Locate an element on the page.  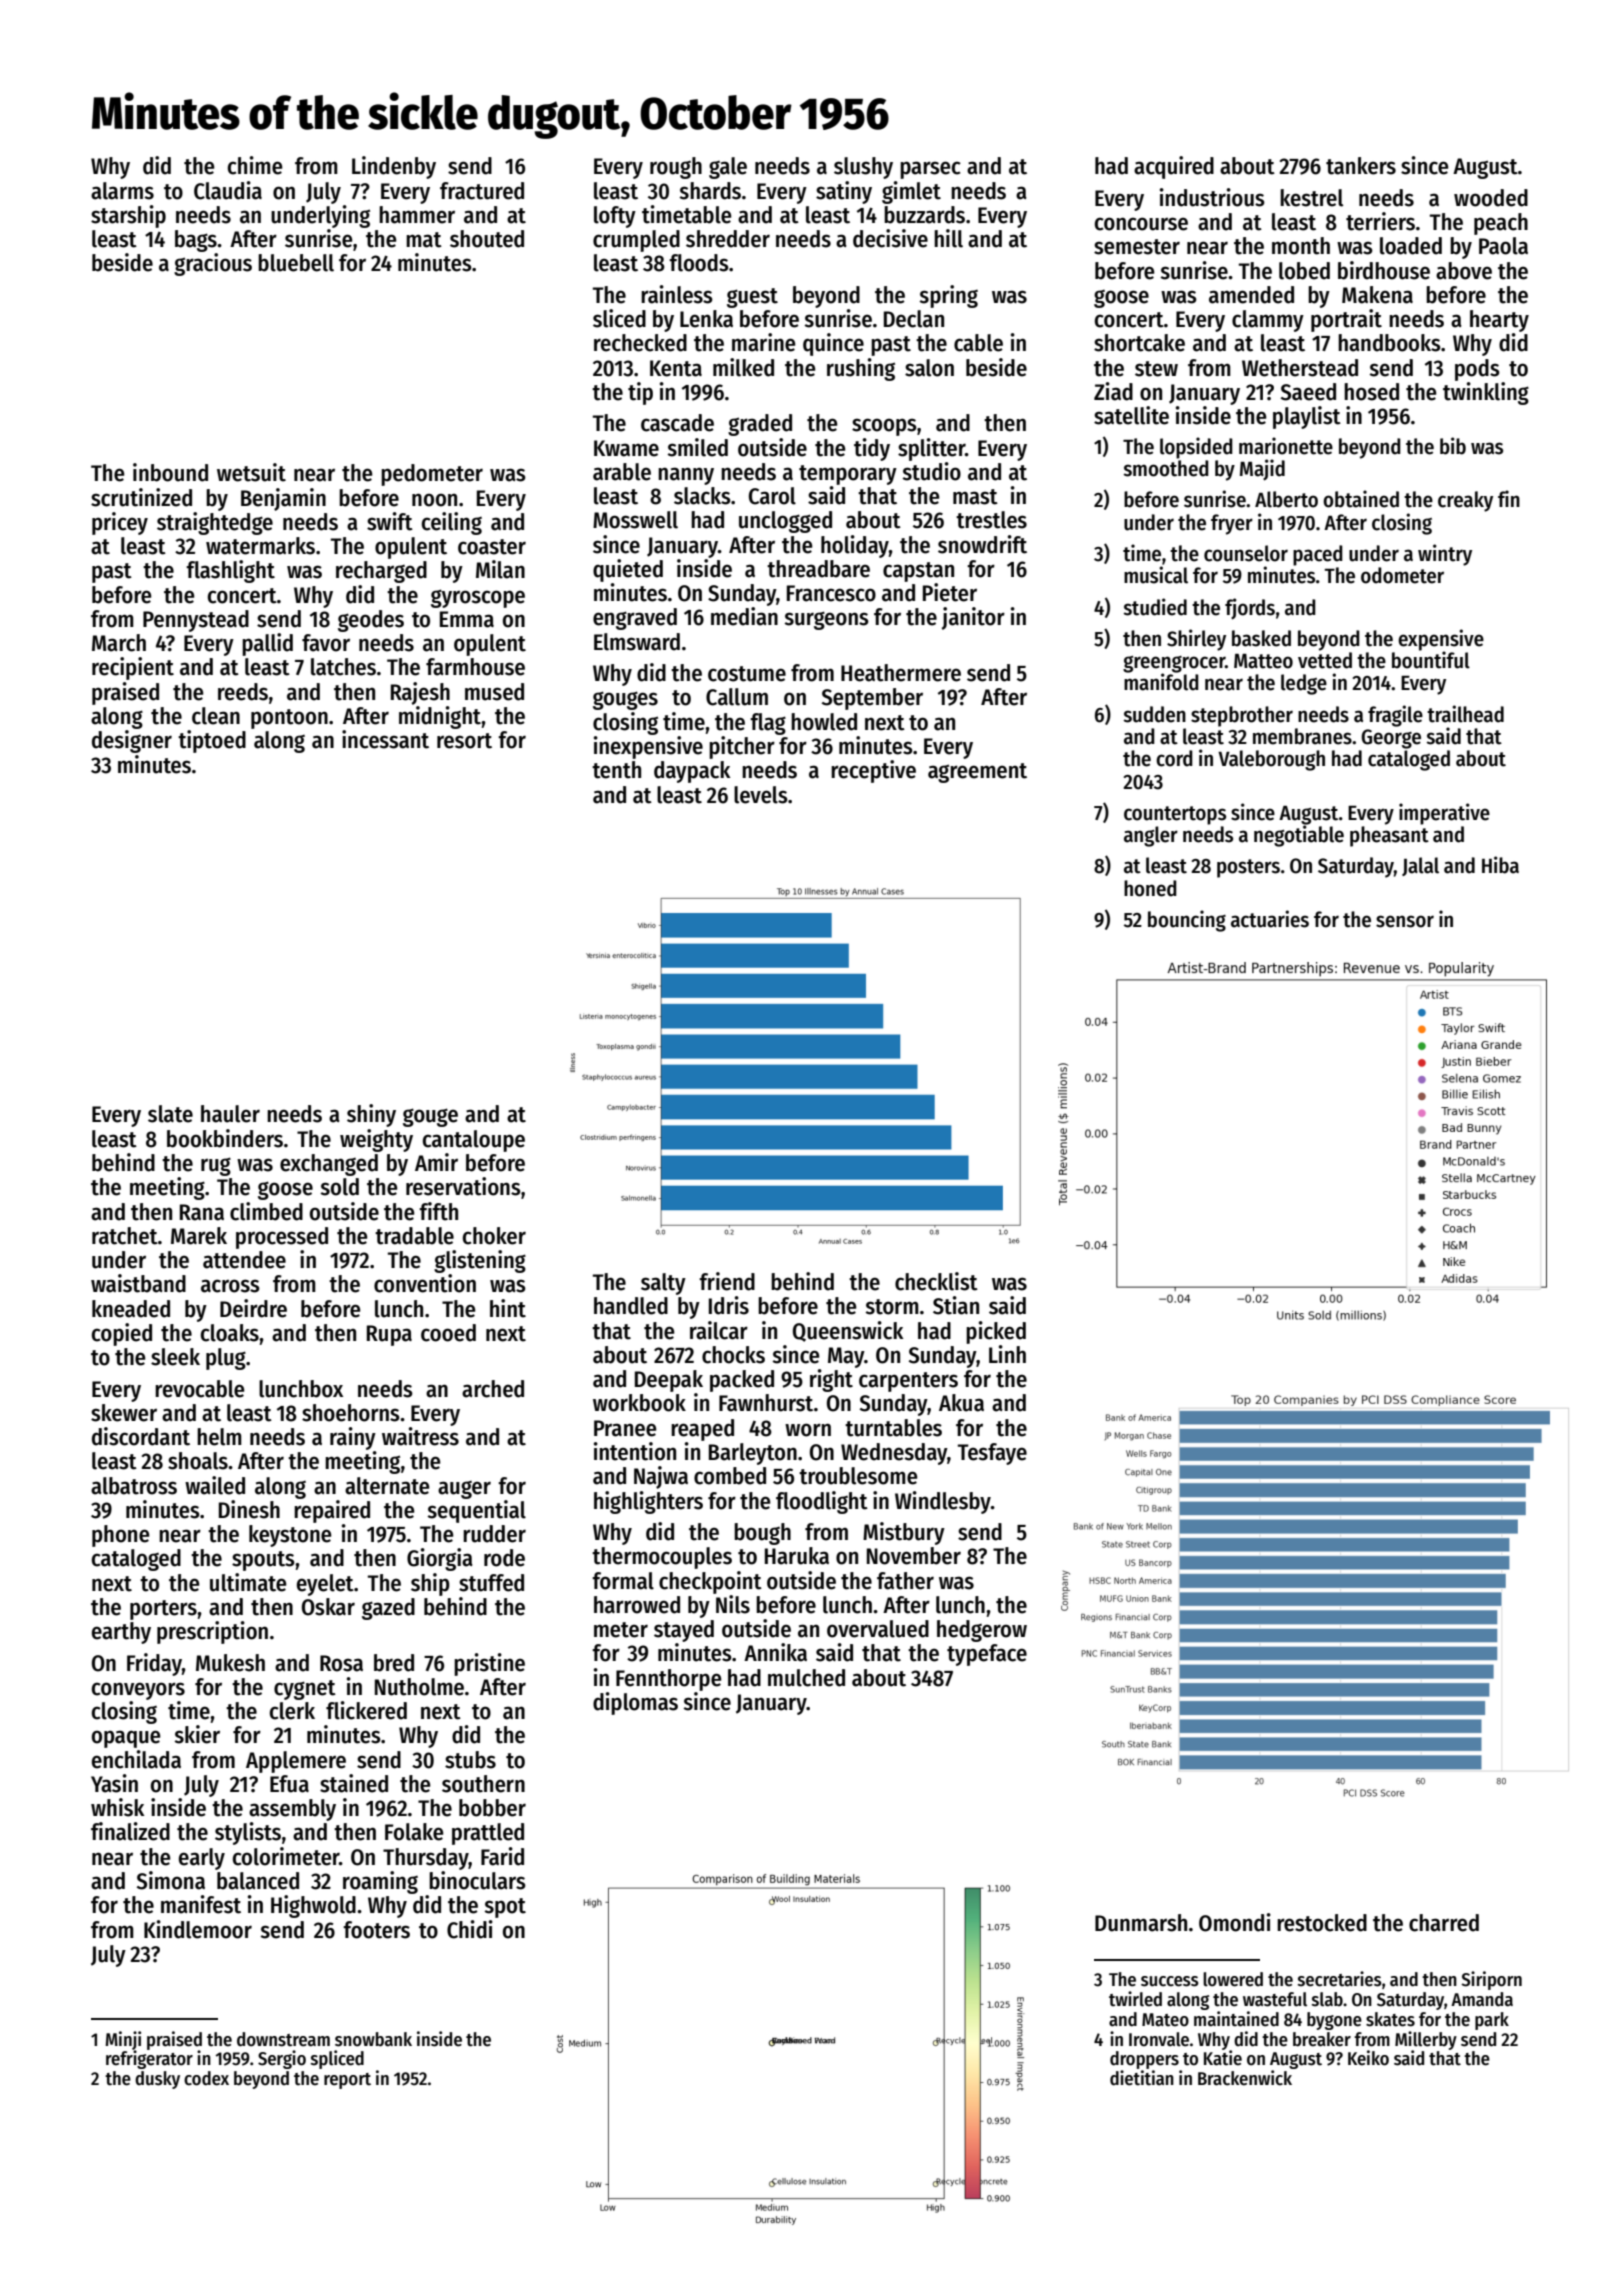
terriers is located at coordinates (1380, 221).
